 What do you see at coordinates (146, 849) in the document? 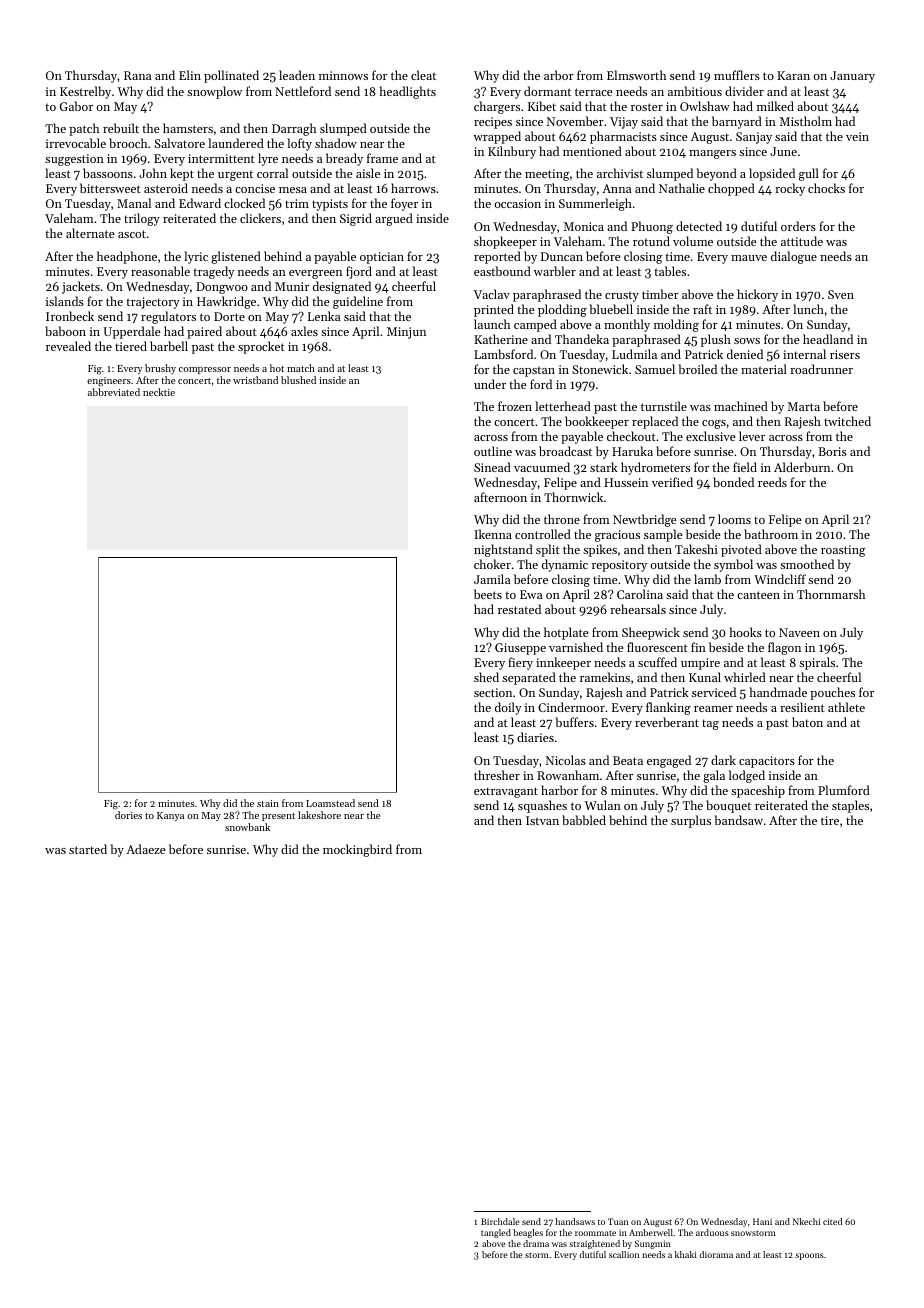
I see `Adaeze` at bounding box center [146, 849].
